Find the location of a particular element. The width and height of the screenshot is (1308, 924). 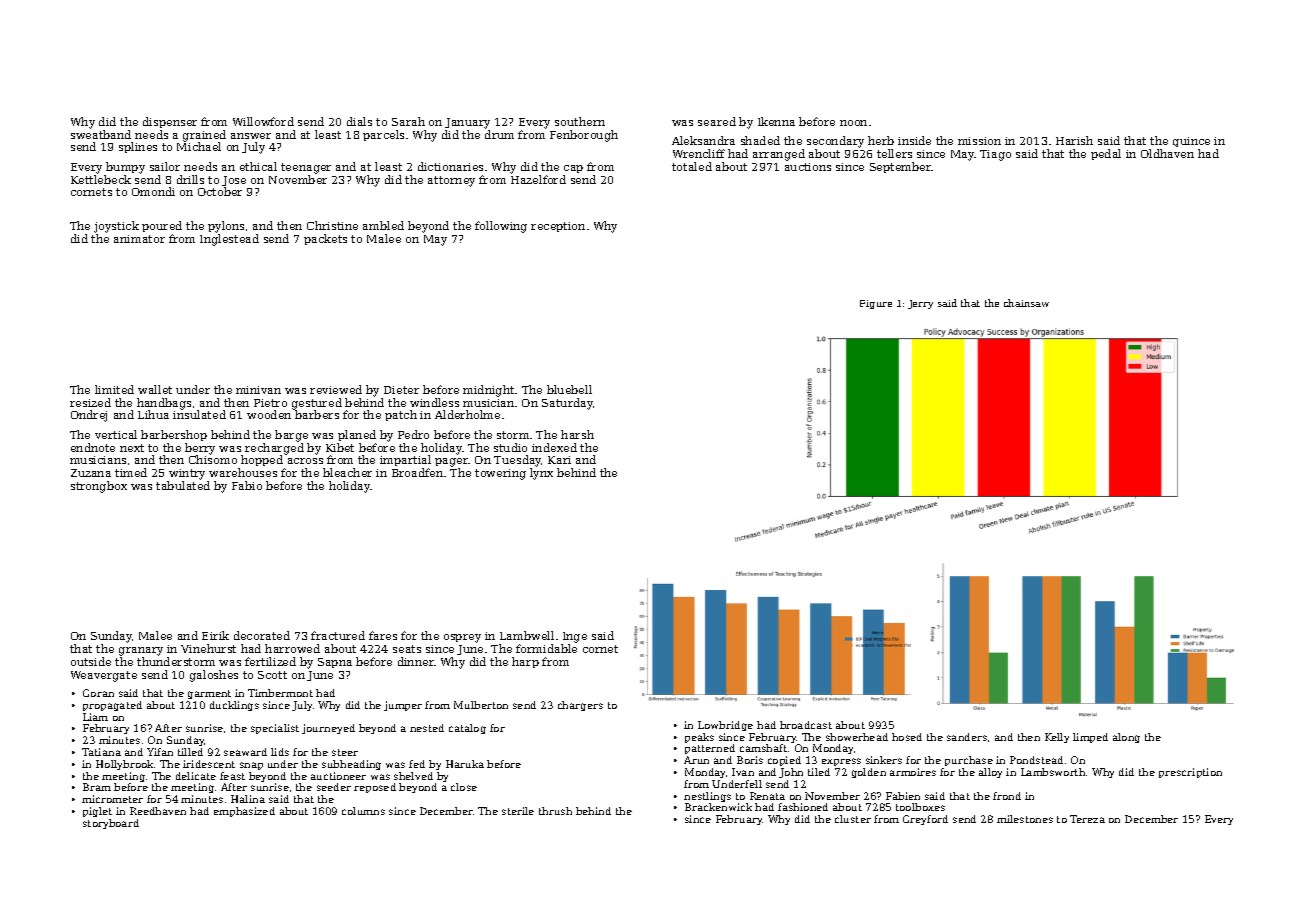

lynx is located at coordinates (541, 474).
